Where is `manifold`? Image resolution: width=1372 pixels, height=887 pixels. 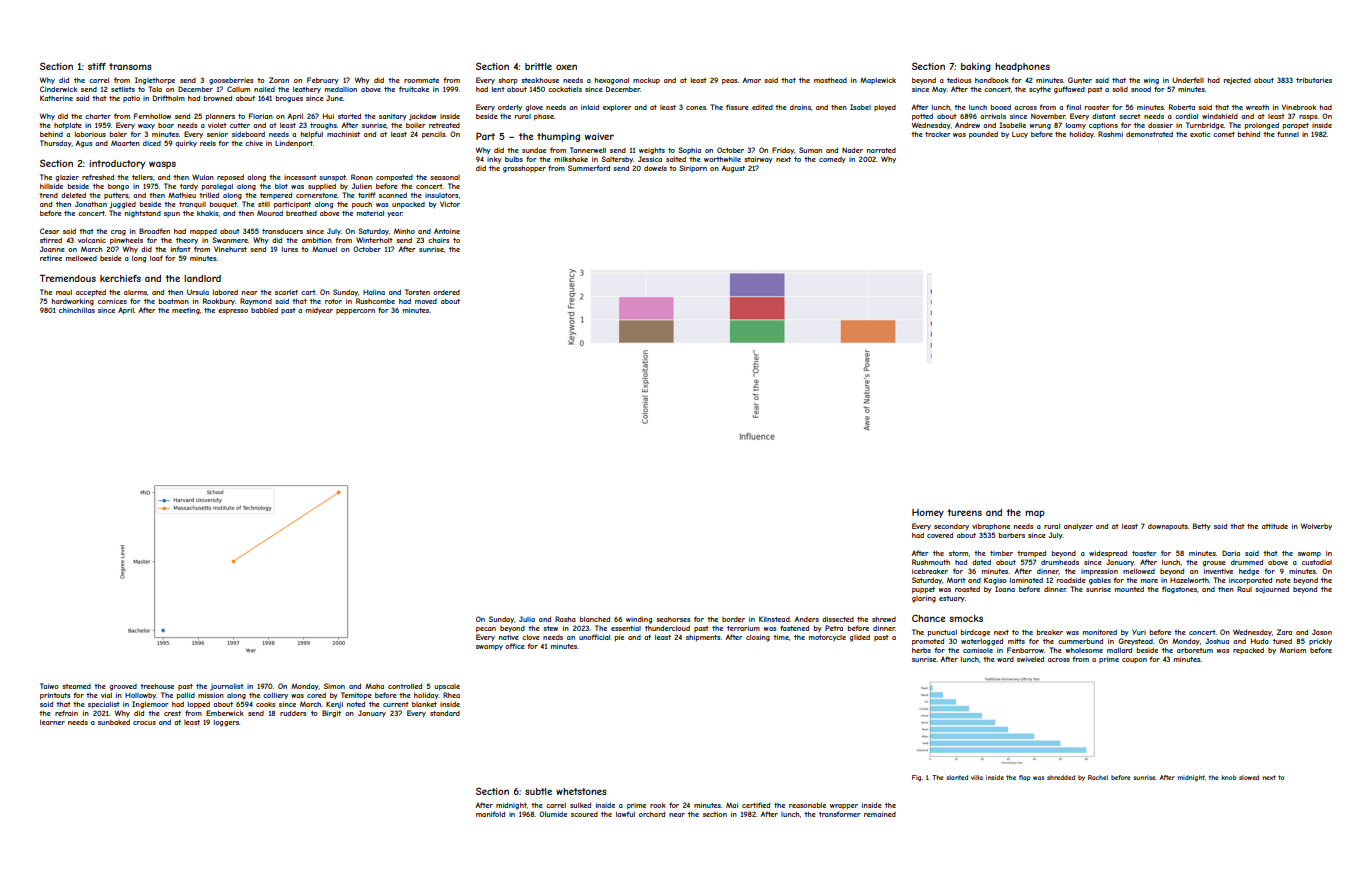
manifold is located at coordinates (490, 814).
